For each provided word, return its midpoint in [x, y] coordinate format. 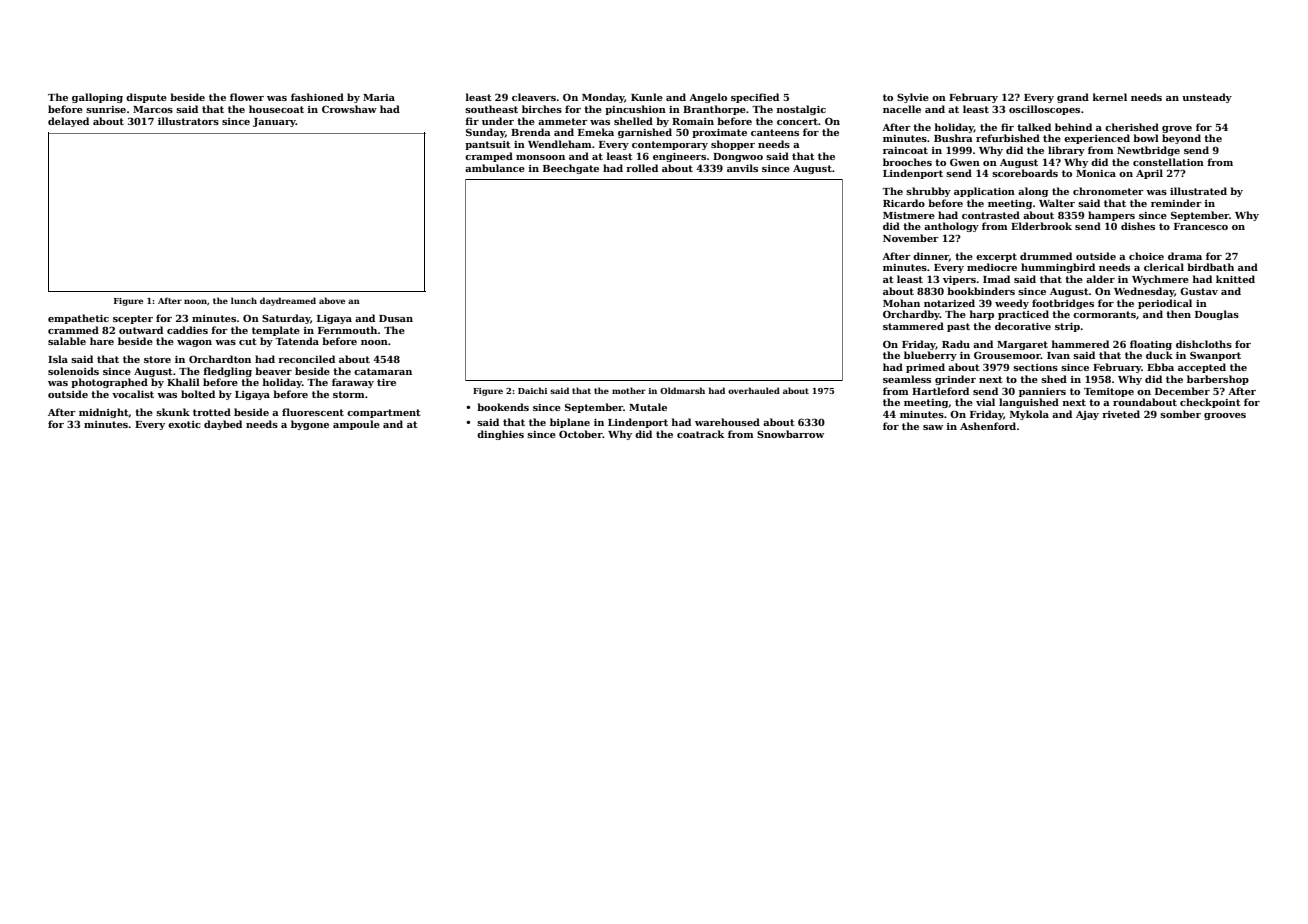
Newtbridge [1148, 151]
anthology [951, 227]
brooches [907, 162]
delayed [68, 122]
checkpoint [1210, 403]
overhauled [754, 390]
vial [985, 402]
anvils [742, 168]
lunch [244, 300]
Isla [58, 359]
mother [629, 390]
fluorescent [313, 412]
